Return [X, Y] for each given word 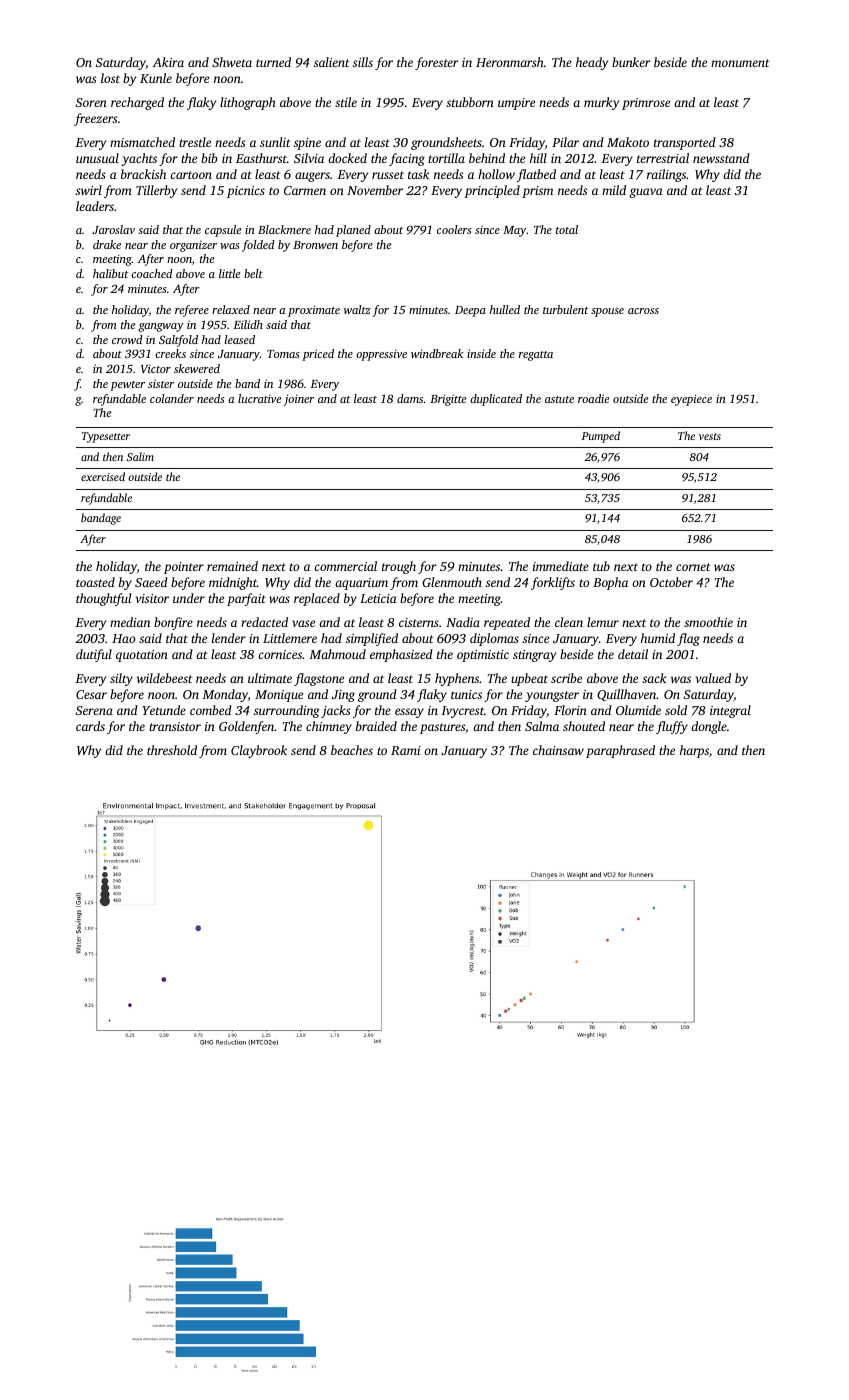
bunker [631, 62]
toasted [95, 582]
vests [710, 436]
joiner [298, 400]
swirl [89, 190]
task [419, 174]
